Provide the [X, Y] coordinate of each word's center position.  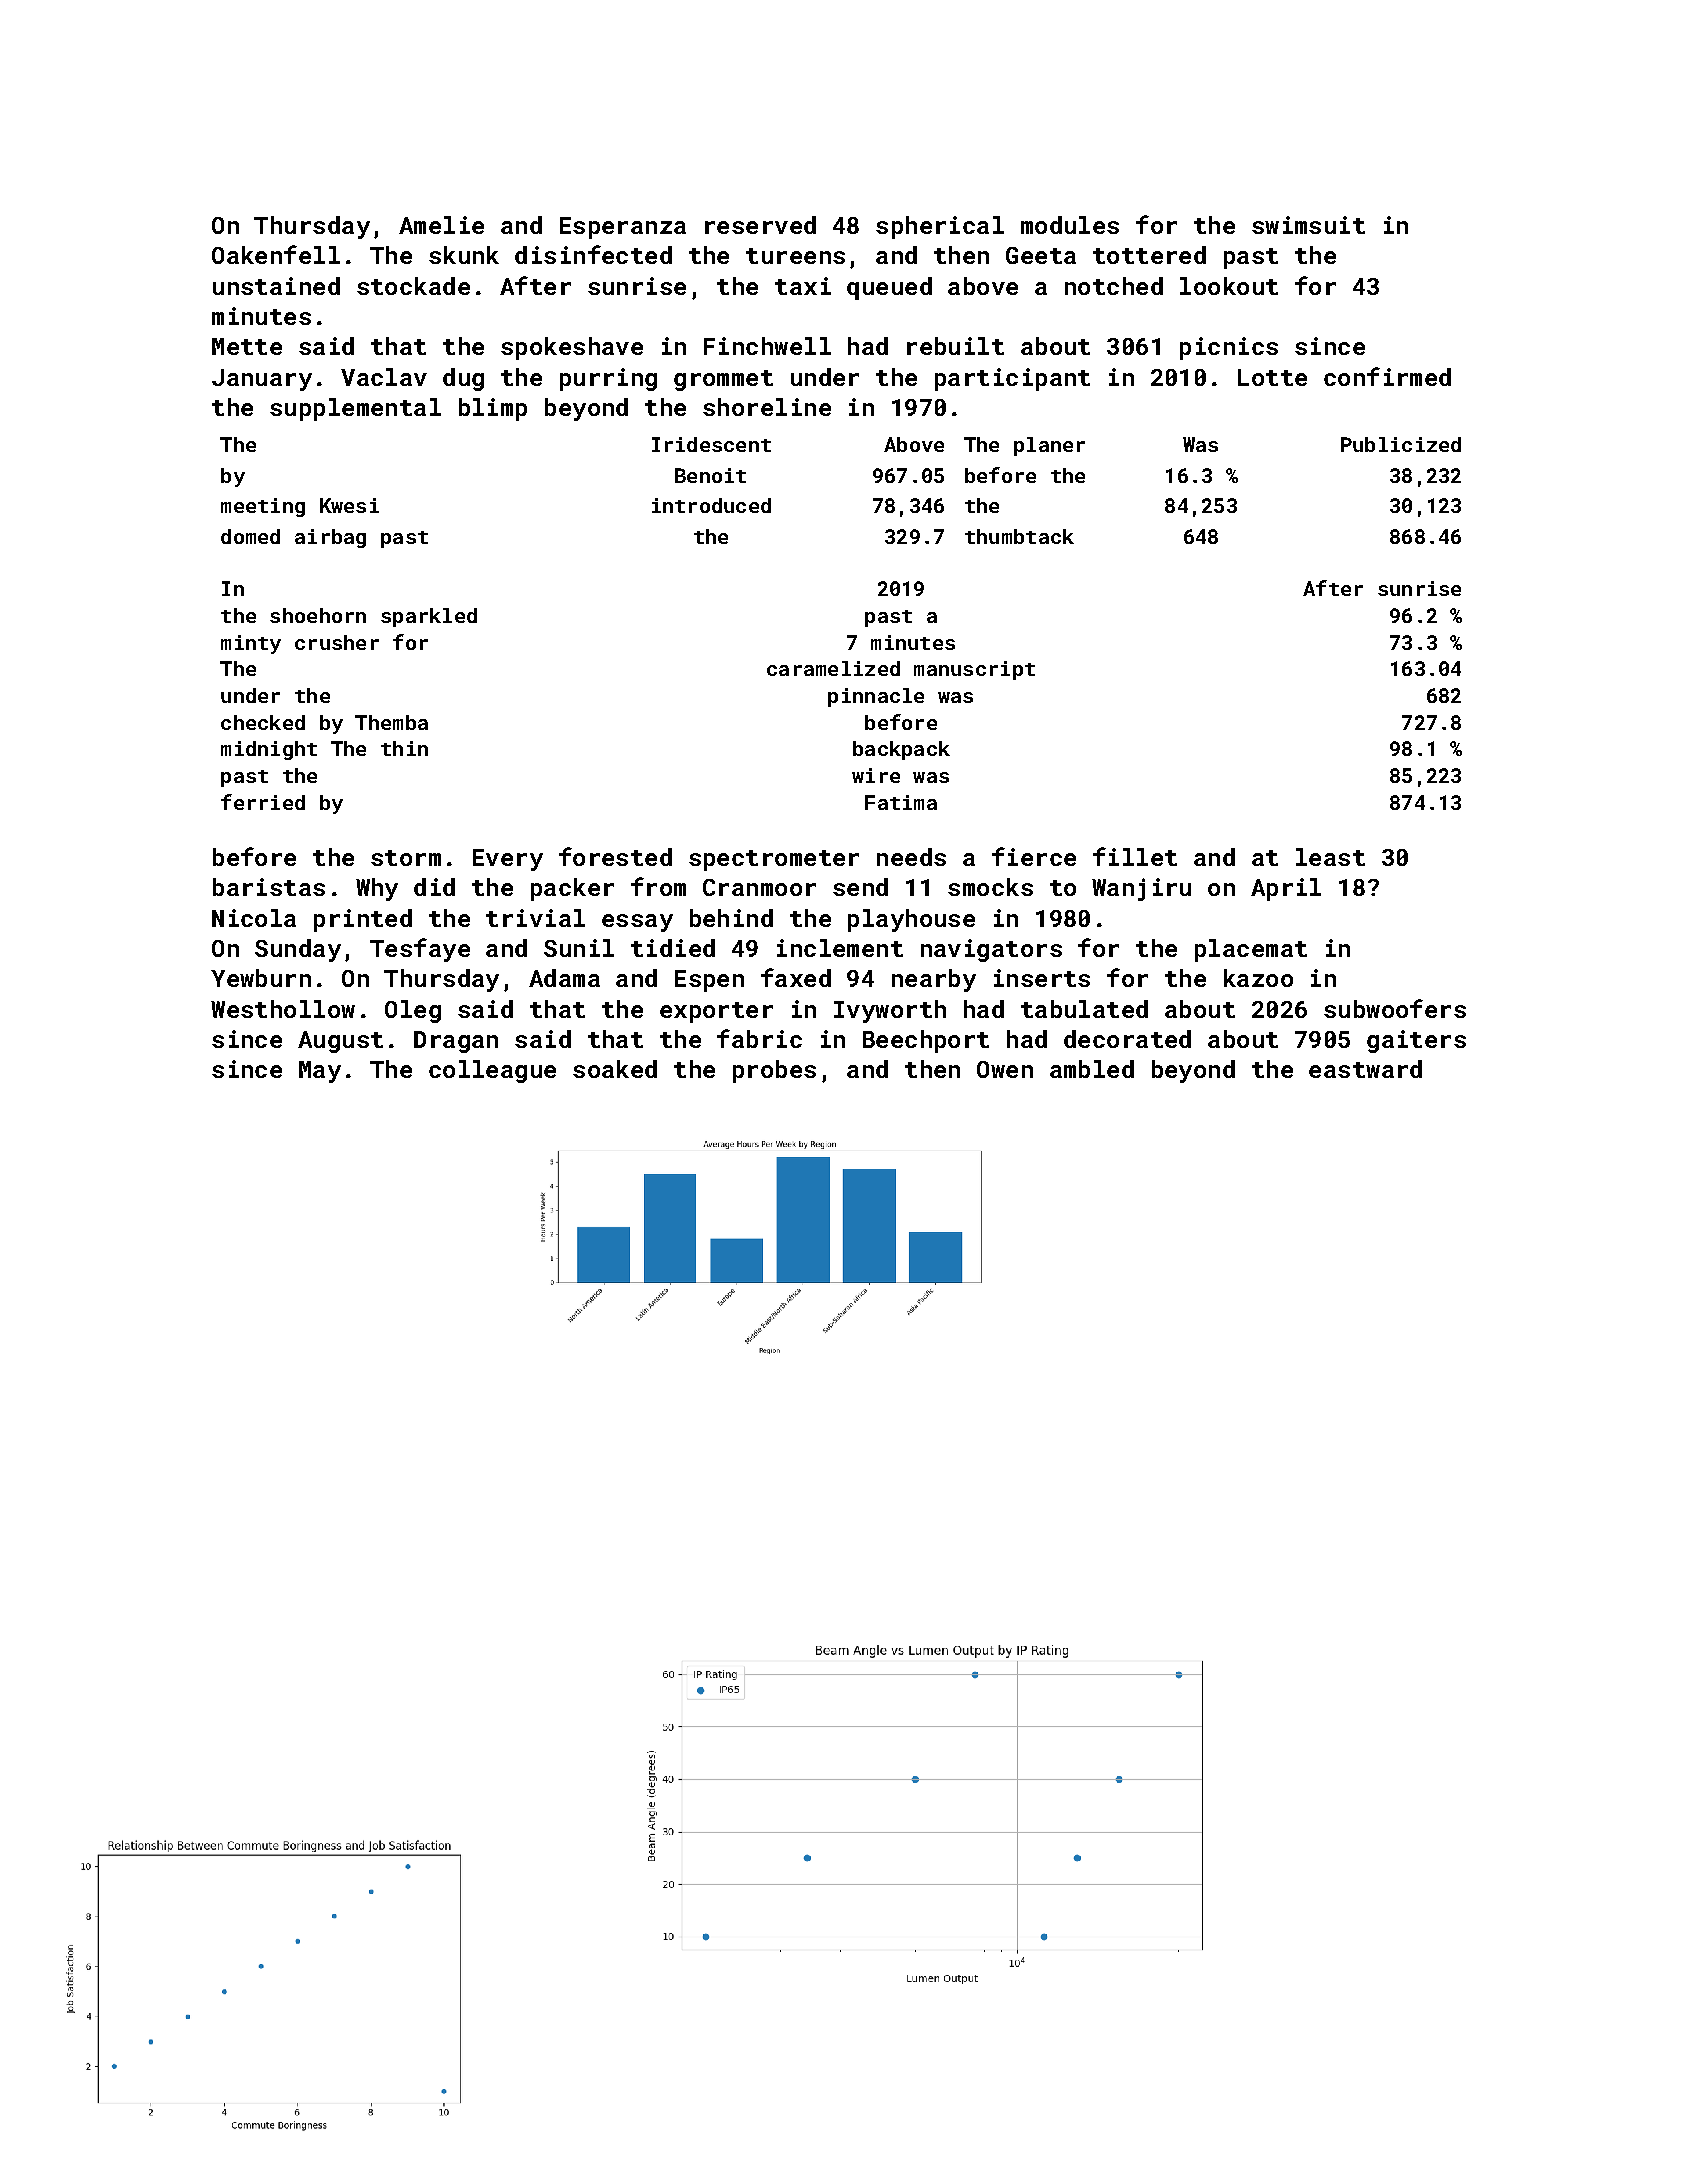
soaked [615, 1069]
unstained [276, 286]
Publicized [1401, 444]
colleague [492, 1071]
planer [1049, 446]
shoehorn [318, 615]
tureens [795, 256]
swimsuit [1308, 225]
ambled [1092, 1069]
